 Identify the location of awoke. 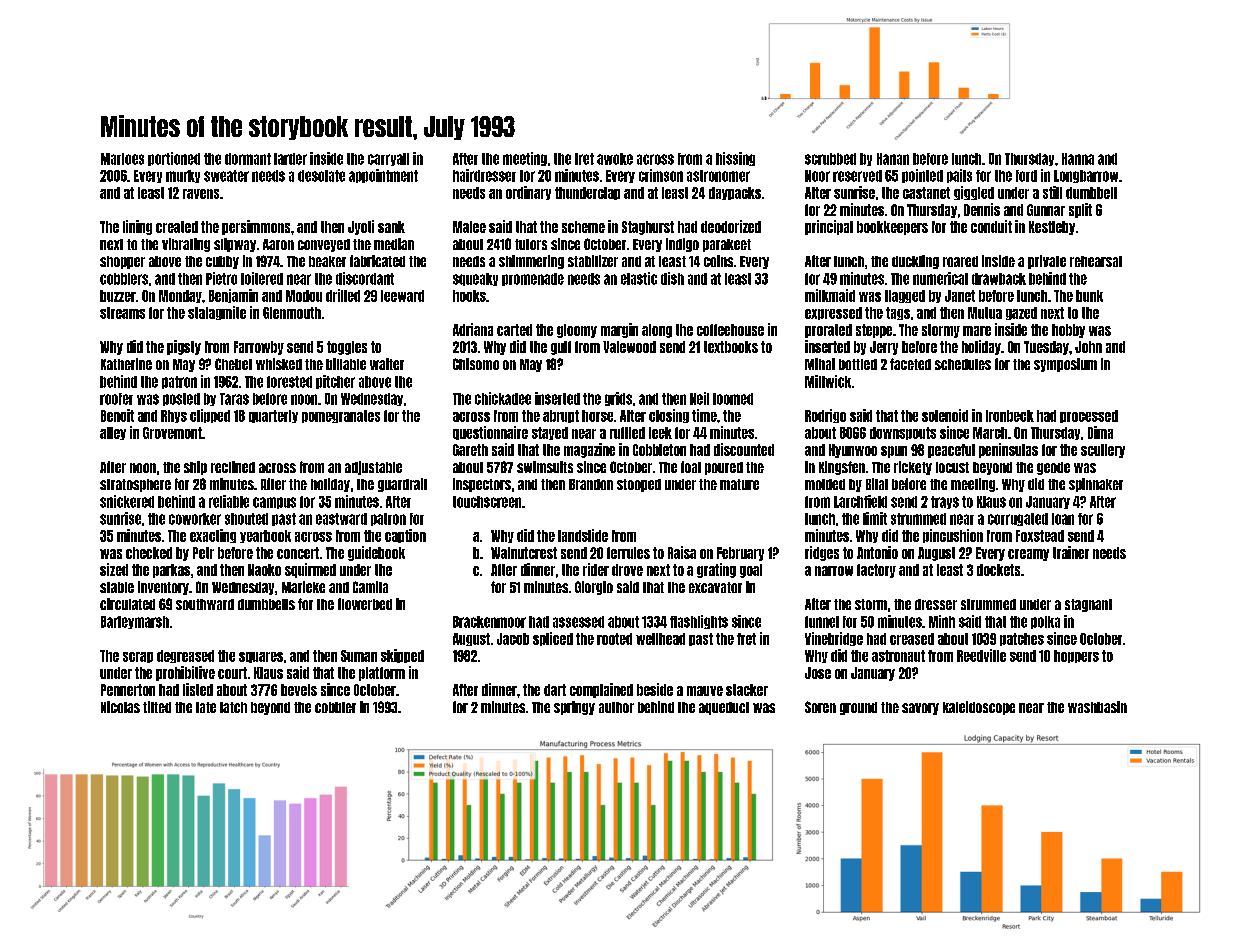
(615, 159).
